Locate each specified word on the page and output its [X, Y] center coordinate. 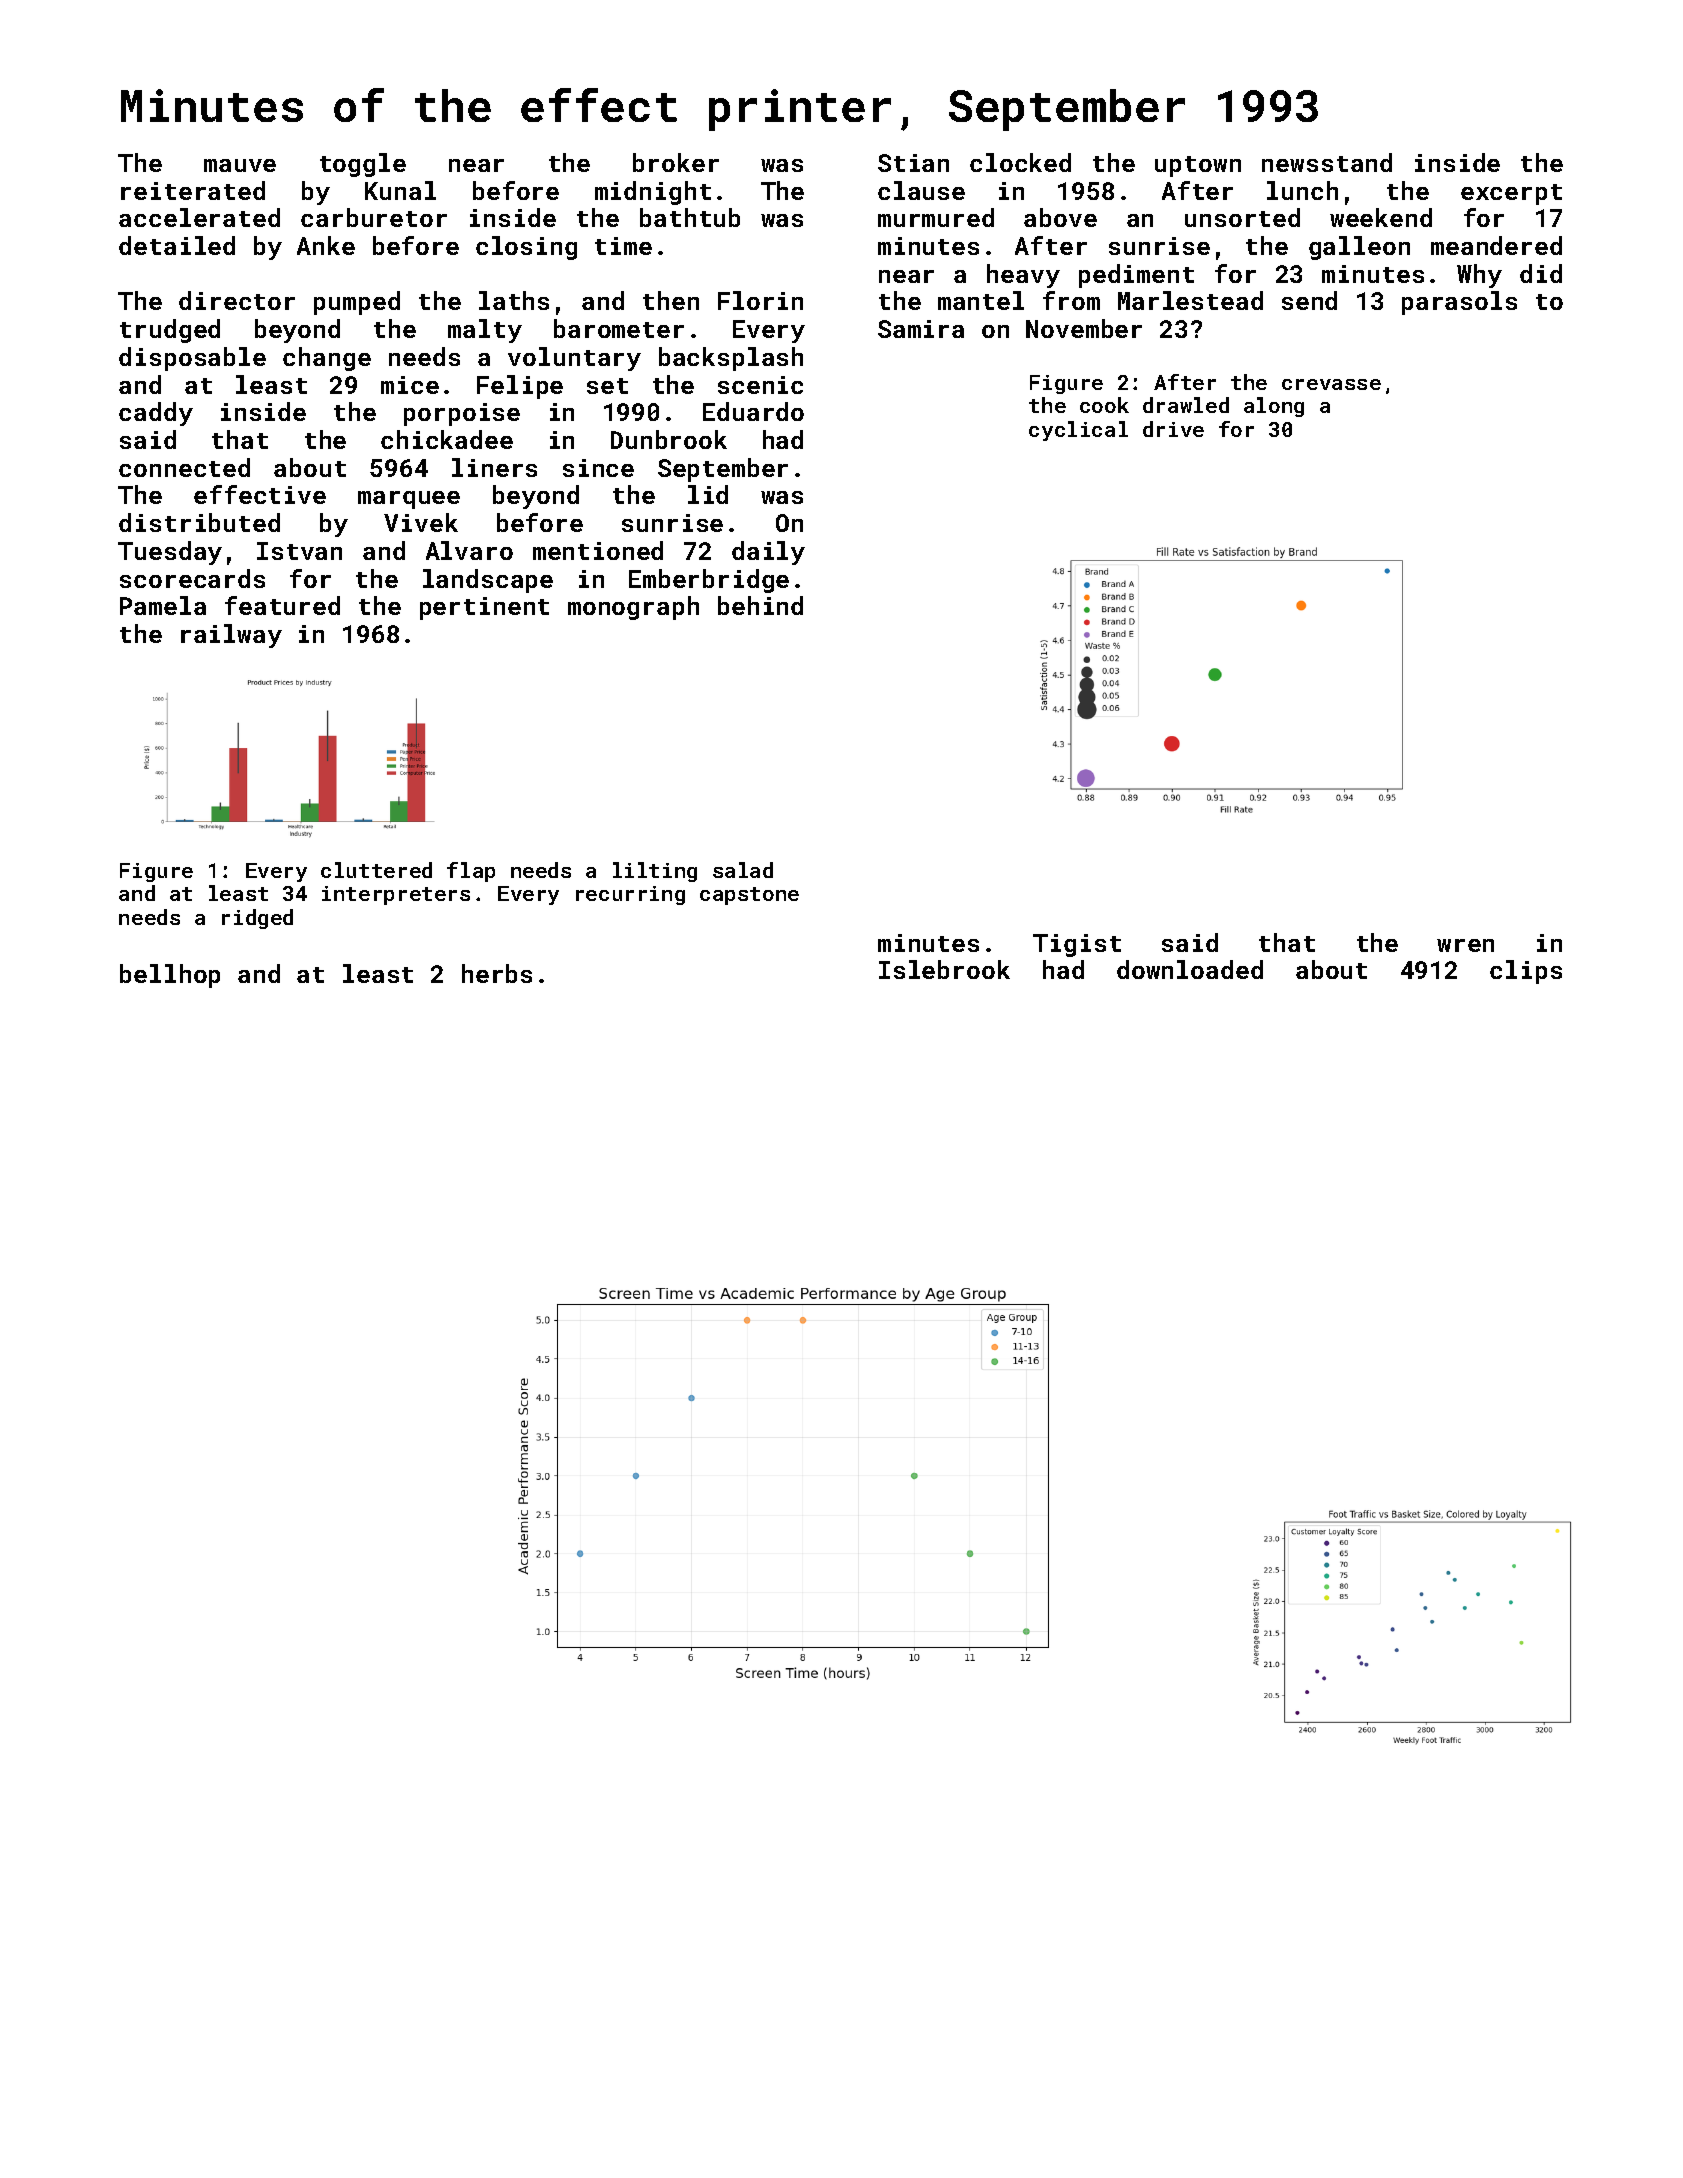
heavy [1023, 276]
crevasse [1331, 384]
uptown [1198, 166]
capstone [749, 896]
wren [1465, 945]
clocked [1020, 162]
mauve [240, 165]
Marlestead [1190, 300]
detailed [177, 245]
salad [743, 870]
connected [184, 467]
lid [708, 494]
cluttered [376, 870]
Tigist [1077, 945]
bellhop [170, 976]
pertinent [484, 608]
